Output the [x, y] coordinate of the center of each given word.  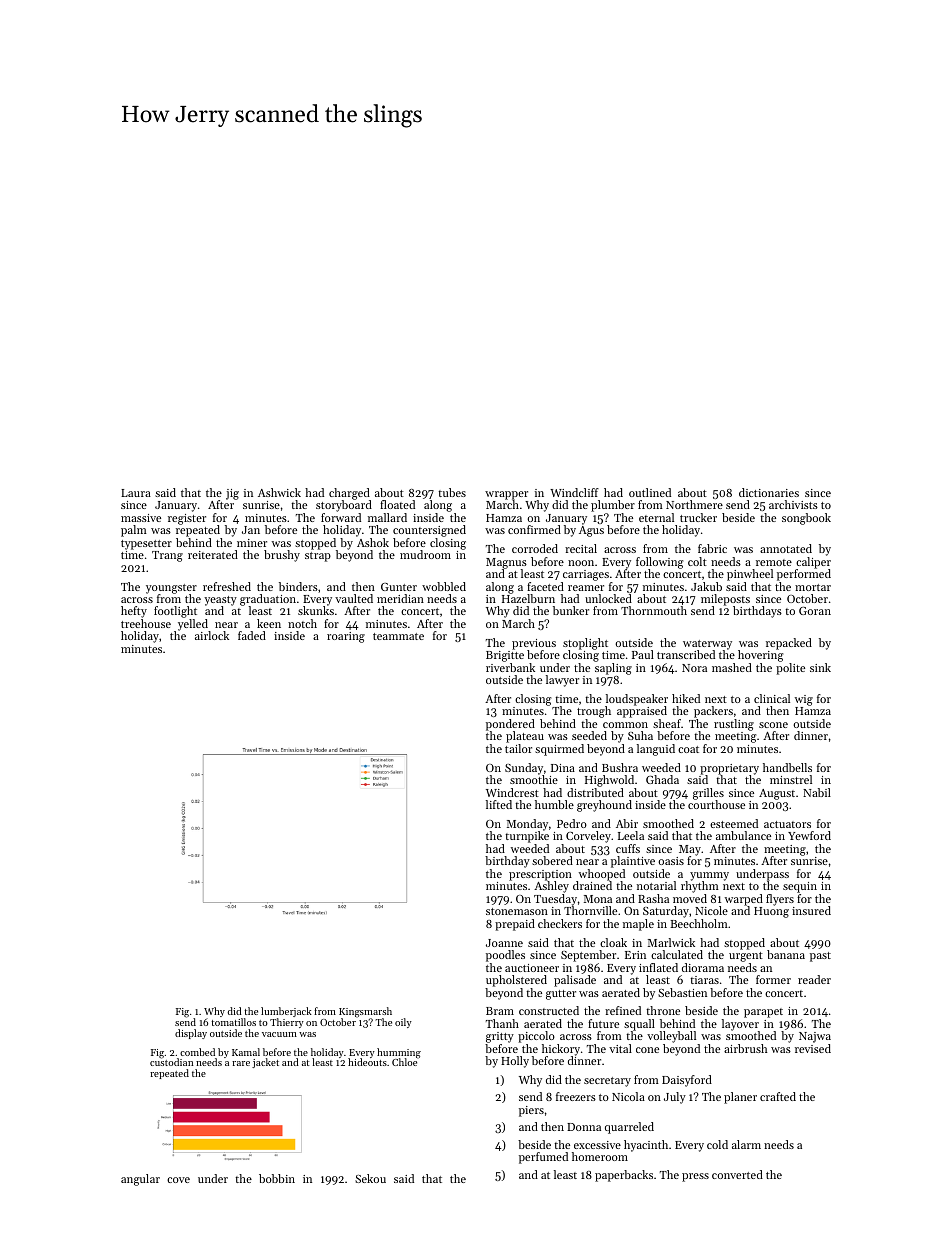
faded [252, 635]
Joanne [504, 943]
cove [178, 1180]
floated [397, 504]
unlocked [608, 598]
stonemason [517, 911]
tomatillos [233, 1022]
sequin [800, 887]
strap [318, 557]
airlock [212, 635]
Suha [640, 735]
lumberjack [286, 1012]
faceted [545, 586]
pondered [510, 725]
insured [811, 910]
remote [774, 562]
